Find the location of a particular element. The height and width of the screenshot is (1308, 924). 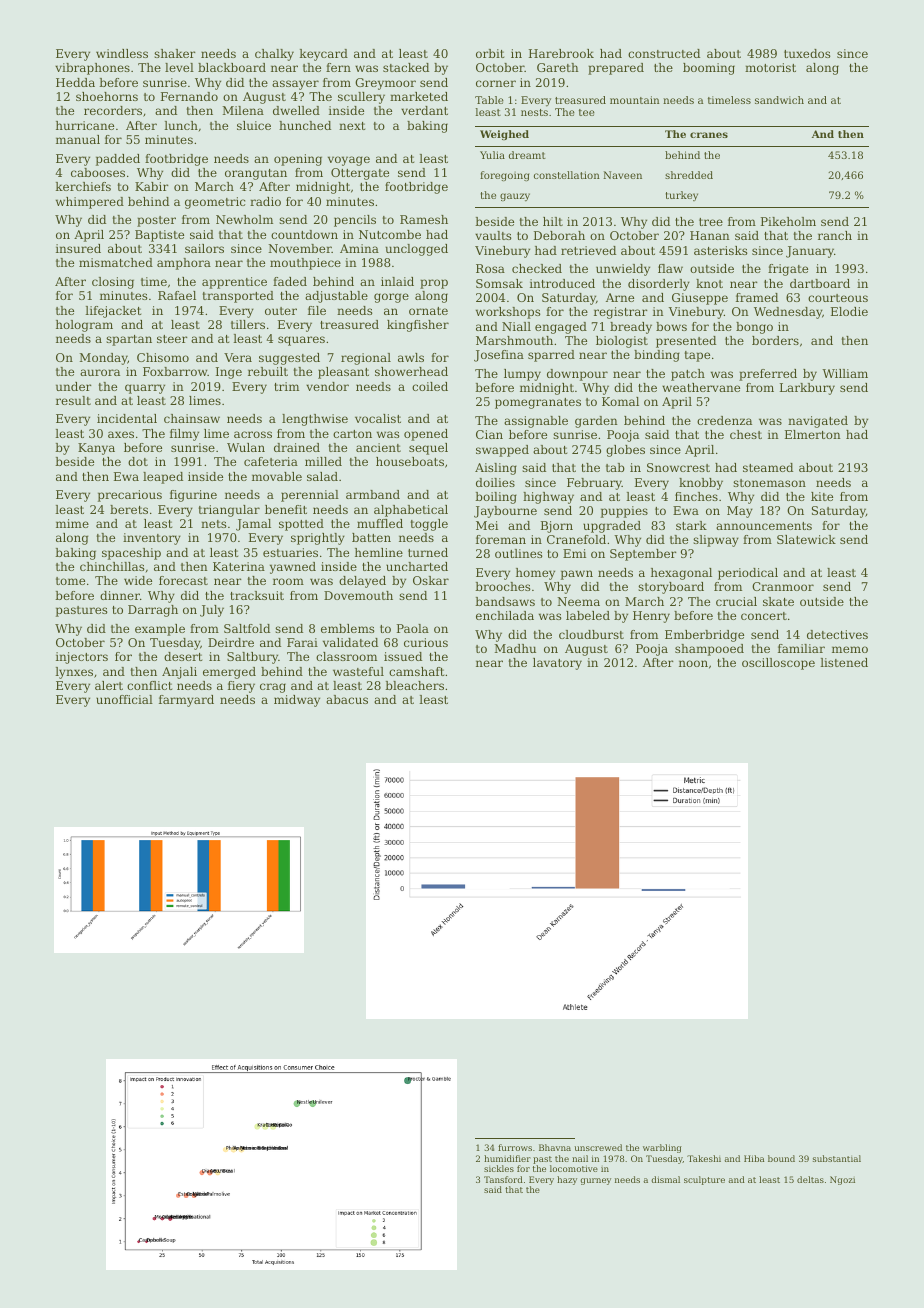

turned is located at coordinates (428, 552).
